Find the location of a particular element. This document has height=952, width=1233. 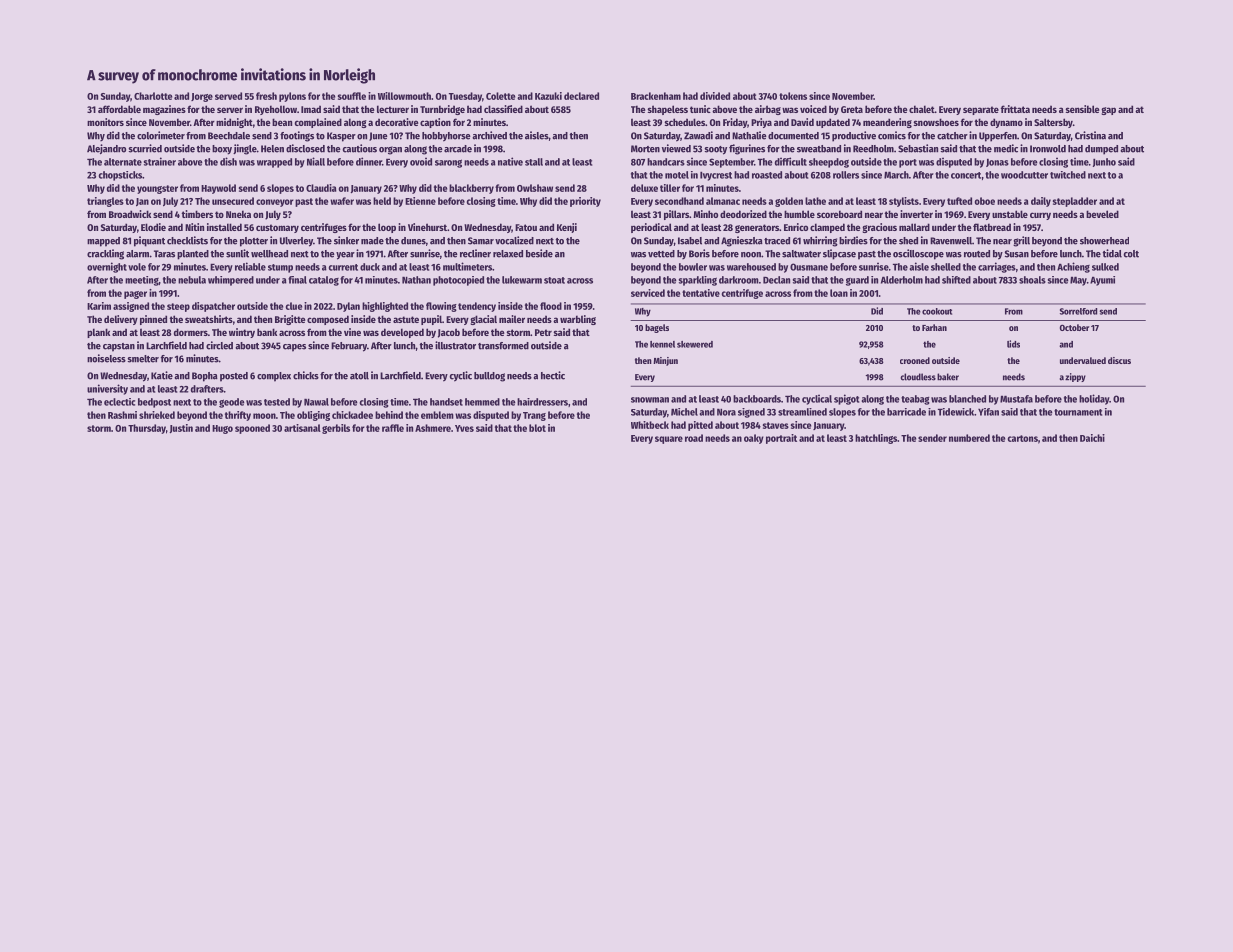

Samar is located at coordinates (481, 241).
